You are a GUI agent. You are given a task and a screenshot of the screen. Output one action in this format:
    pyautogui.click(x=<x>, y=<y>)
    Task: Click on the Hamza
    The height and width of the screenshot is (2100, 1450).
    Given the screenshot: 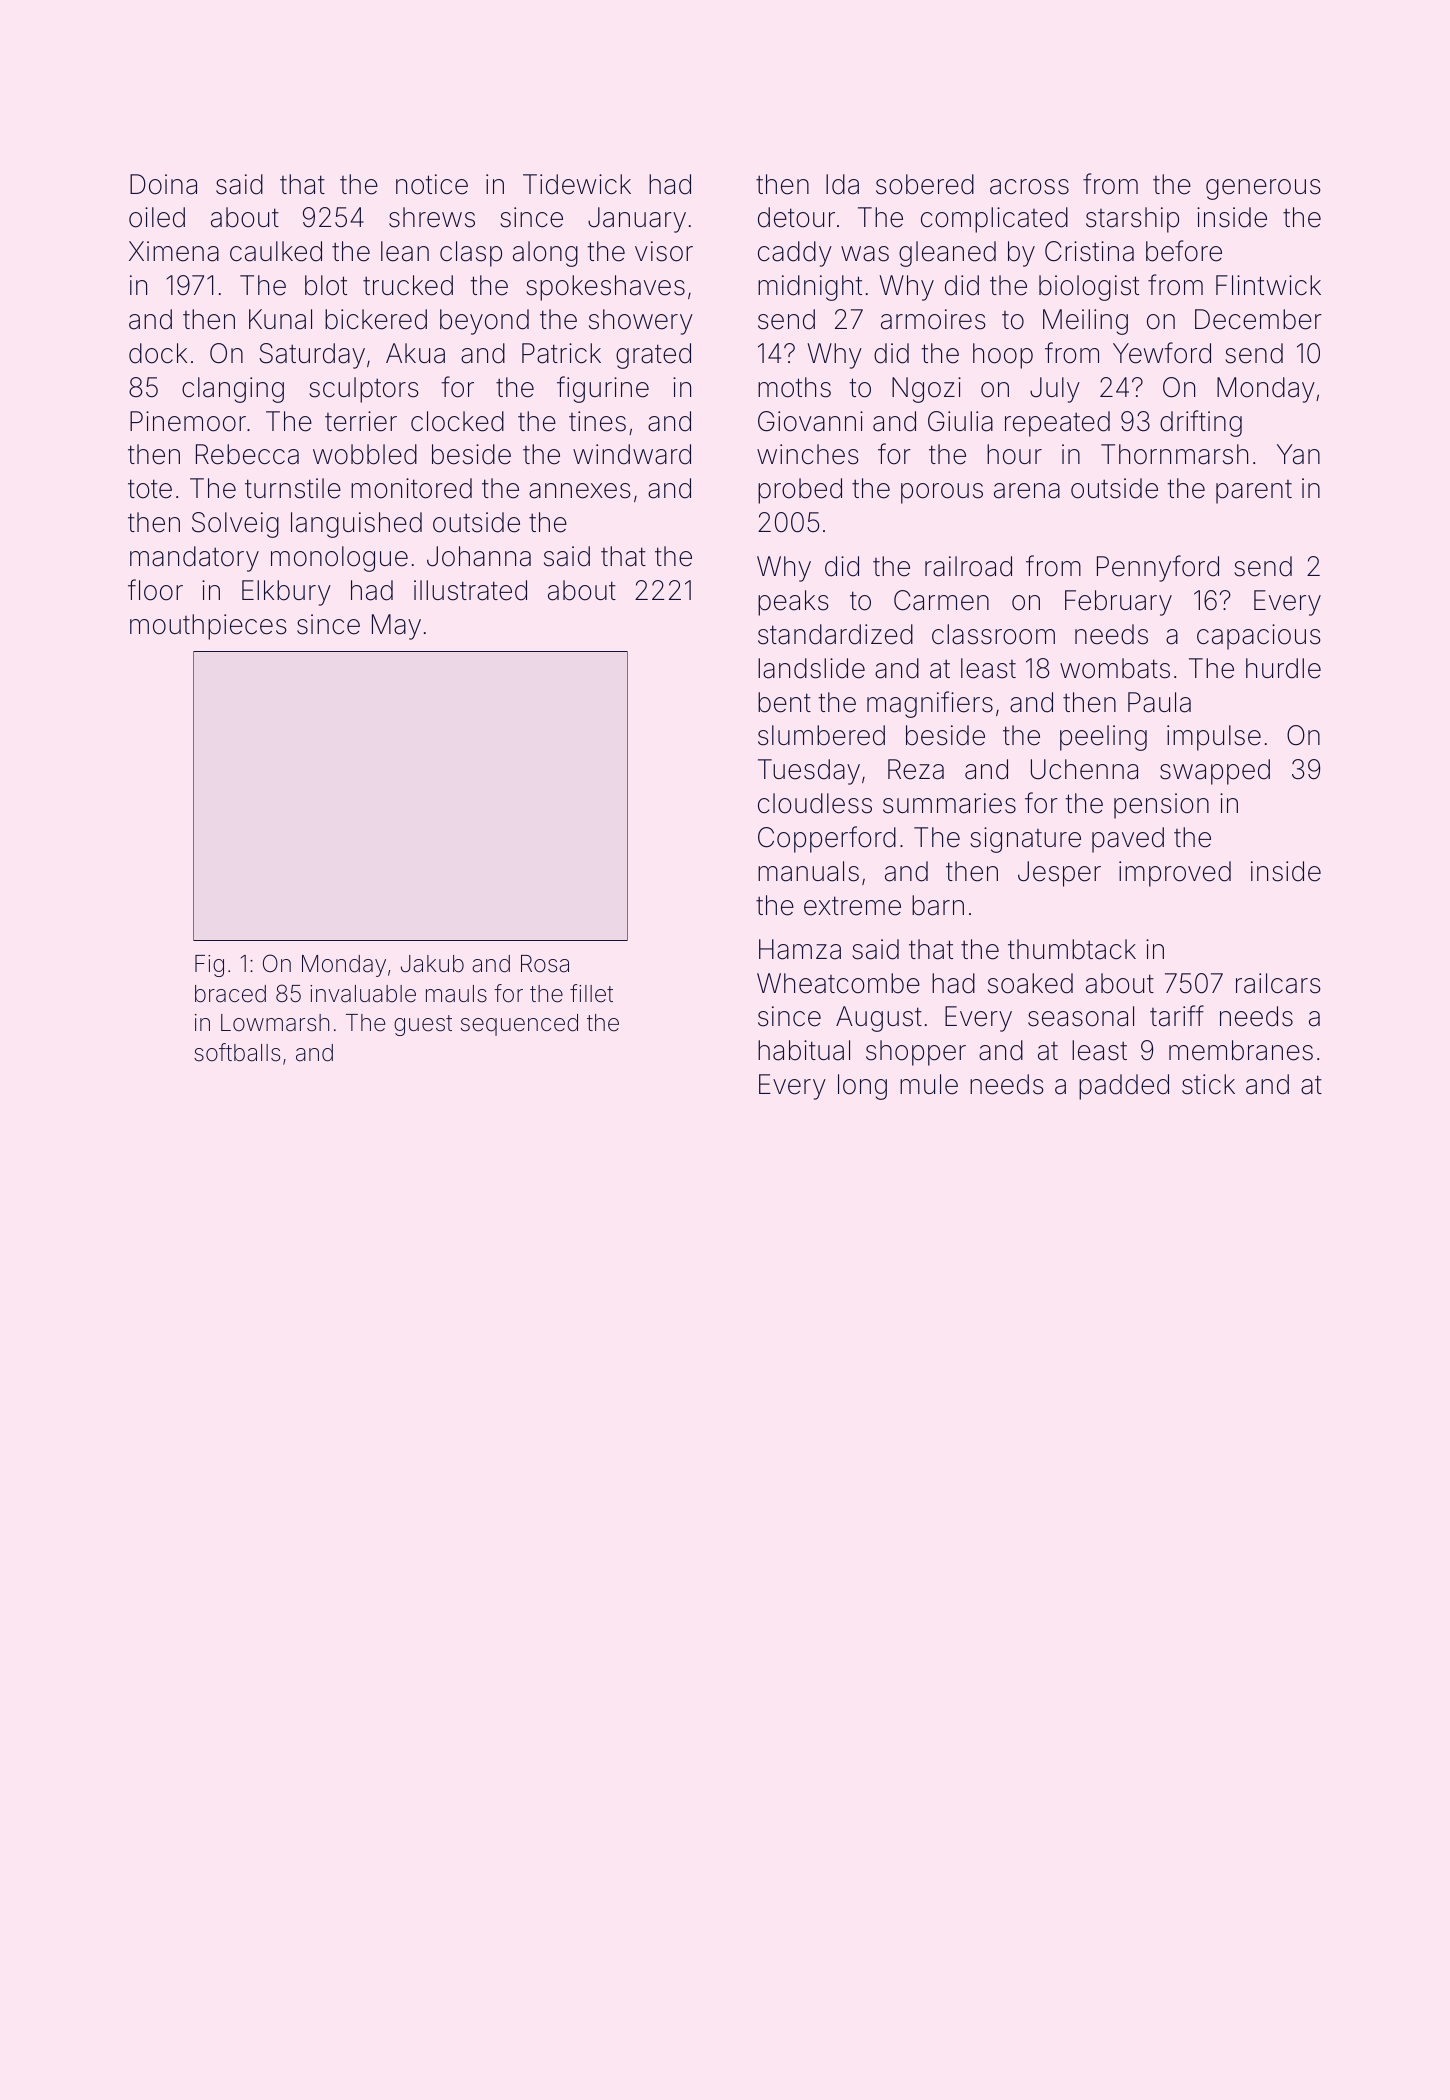 What is the action you would take?
    pyautogui.click(x=800, y=949)
